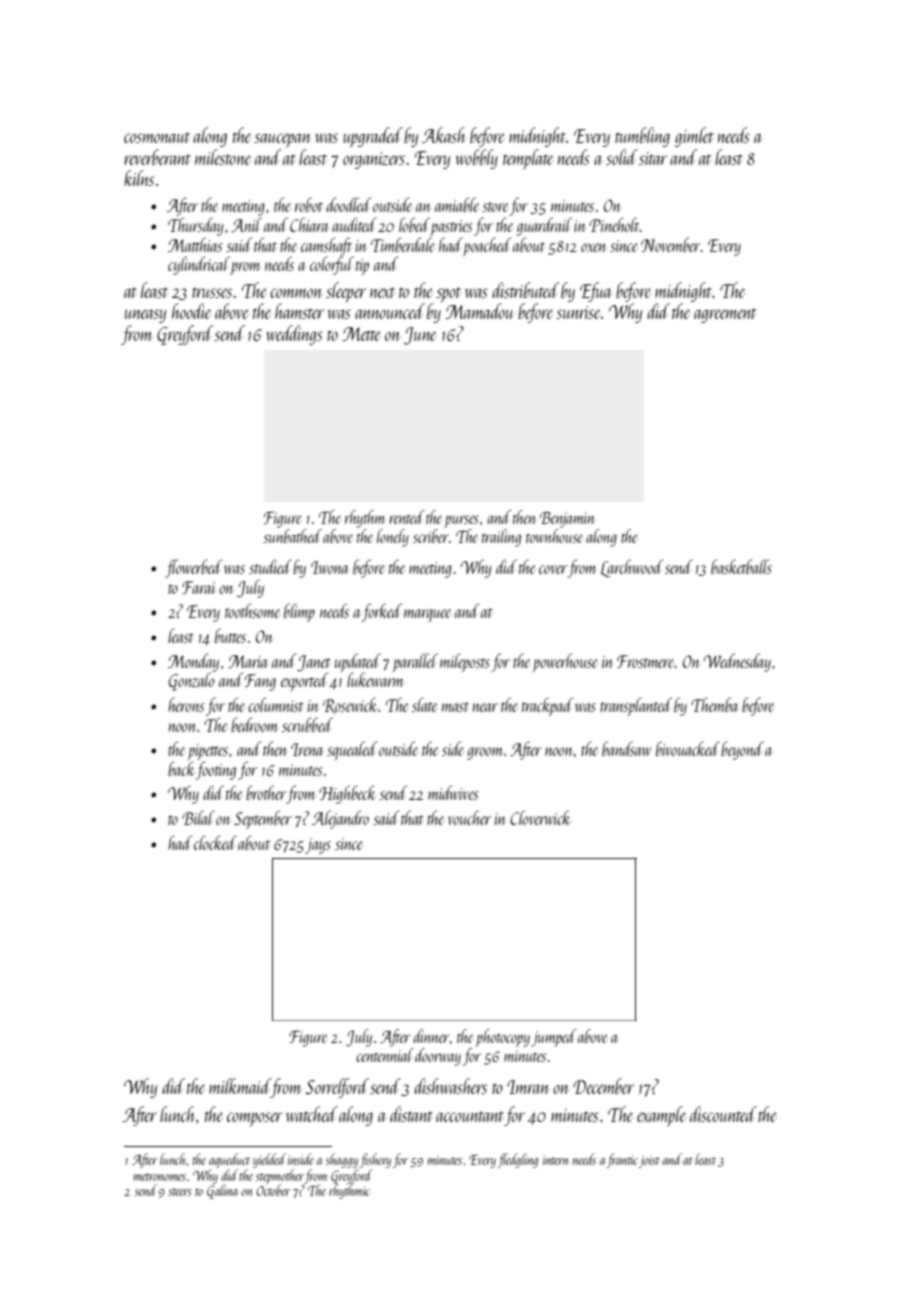  I want to click on cover, so click(553, 569).
